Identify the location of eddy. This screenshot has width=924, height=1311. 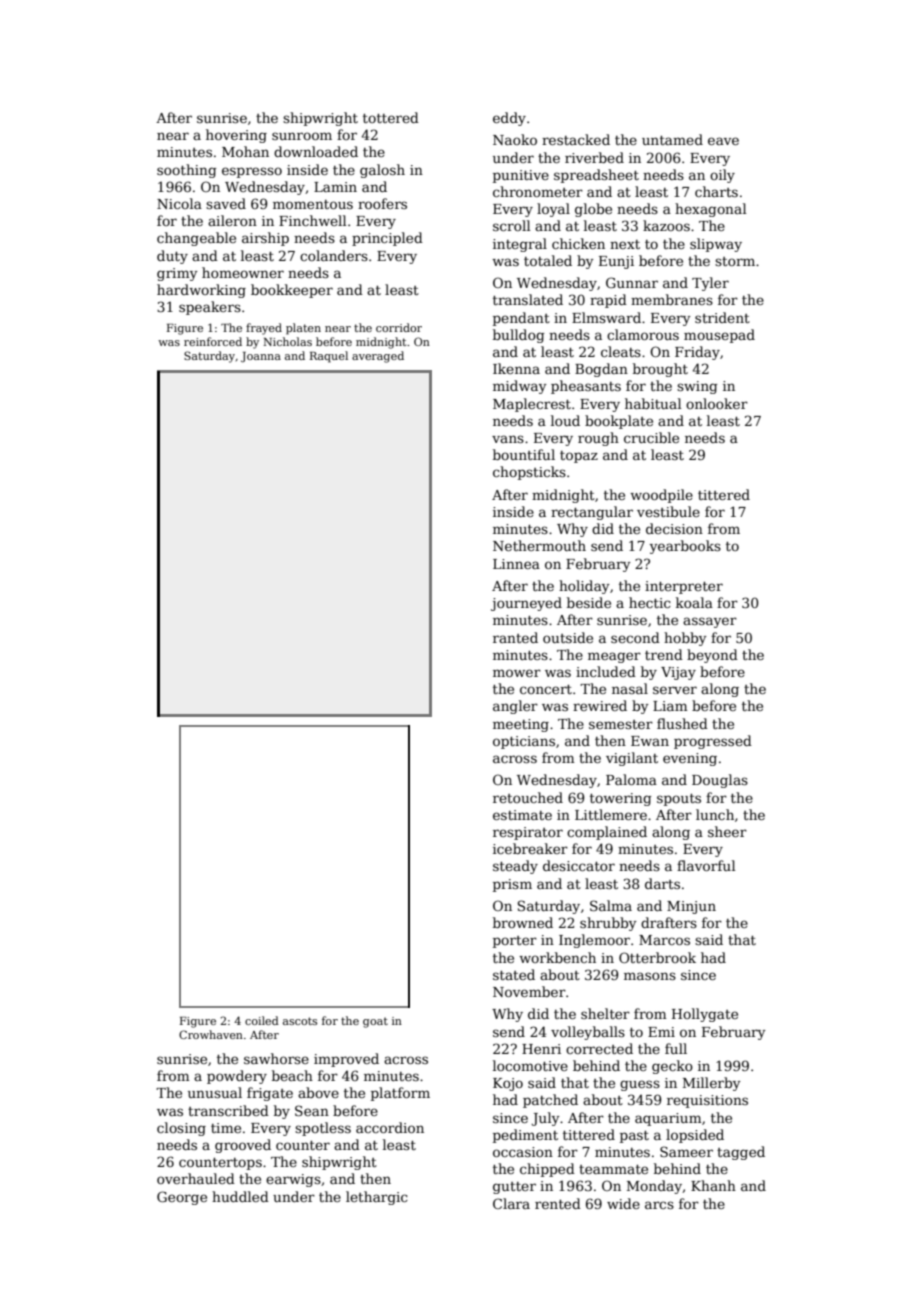
(509, 119).
